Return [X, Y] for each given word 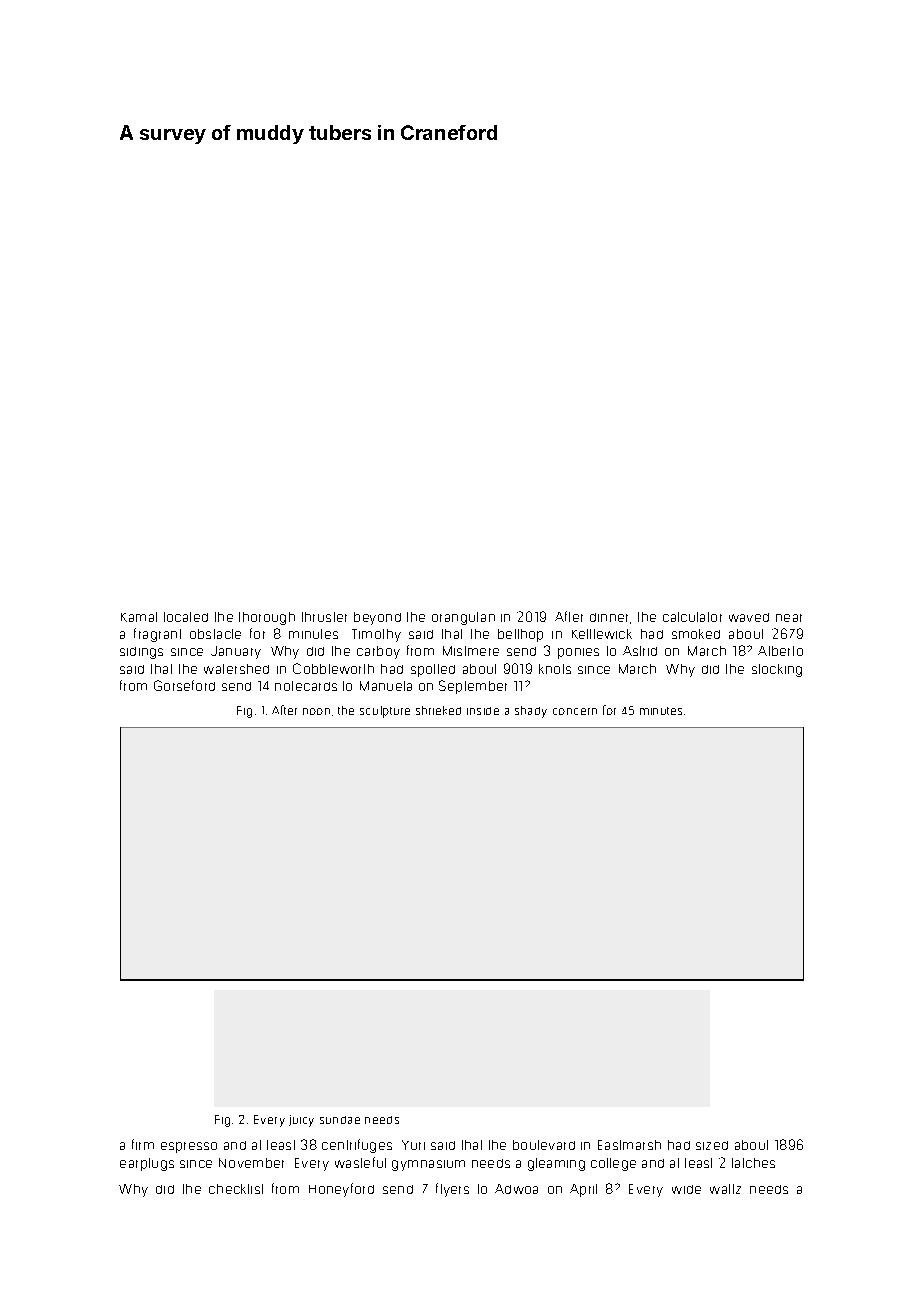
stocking [777, 670]
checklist [236, 1189]
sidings [141, 653]
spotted [433, 670]
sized [712, 1145]
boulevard [544, 1145]
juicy [301, 1121]
